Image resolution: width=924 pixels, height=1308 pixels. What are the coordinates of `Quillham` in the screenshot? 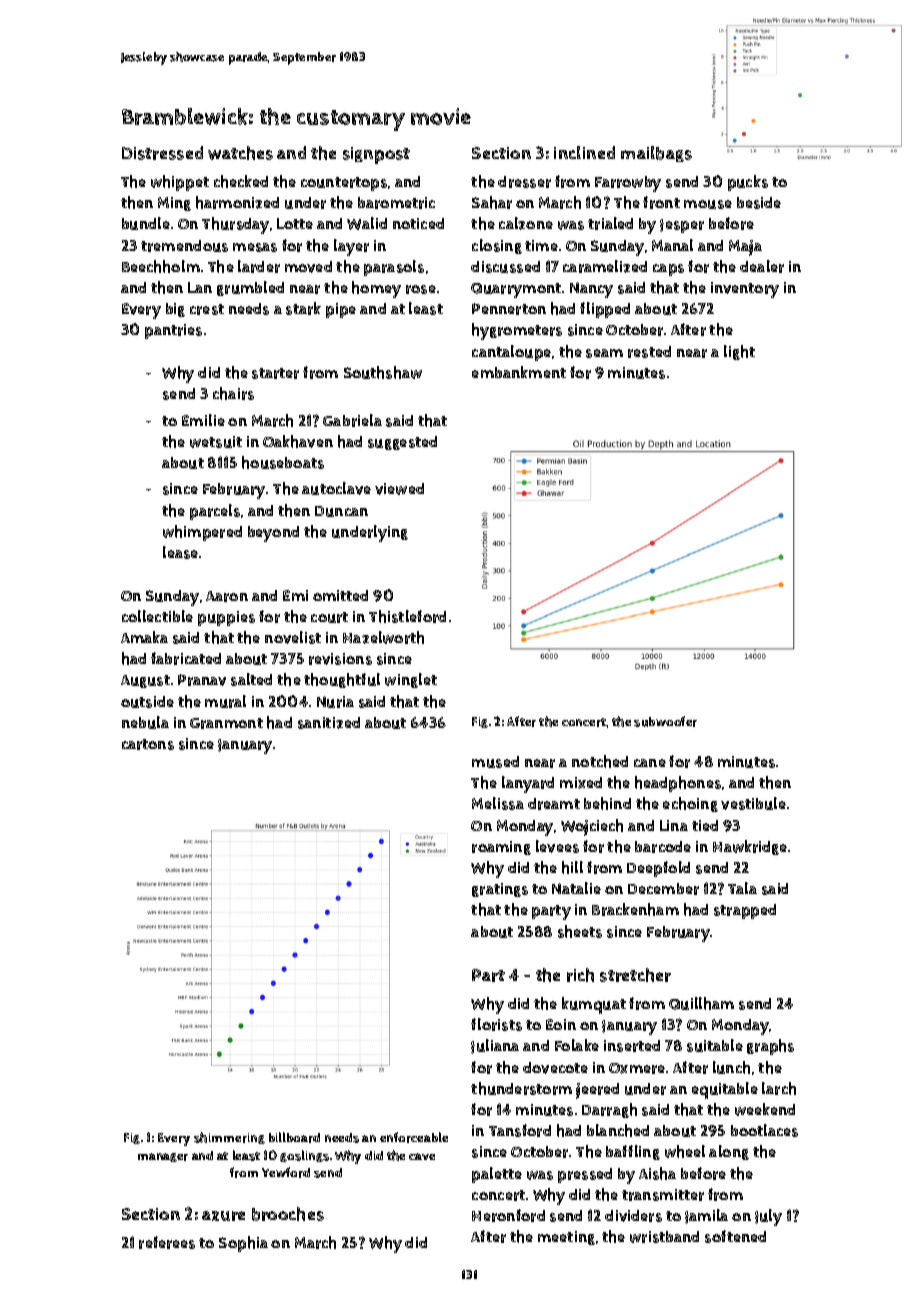 It's located at (701, 1003).
